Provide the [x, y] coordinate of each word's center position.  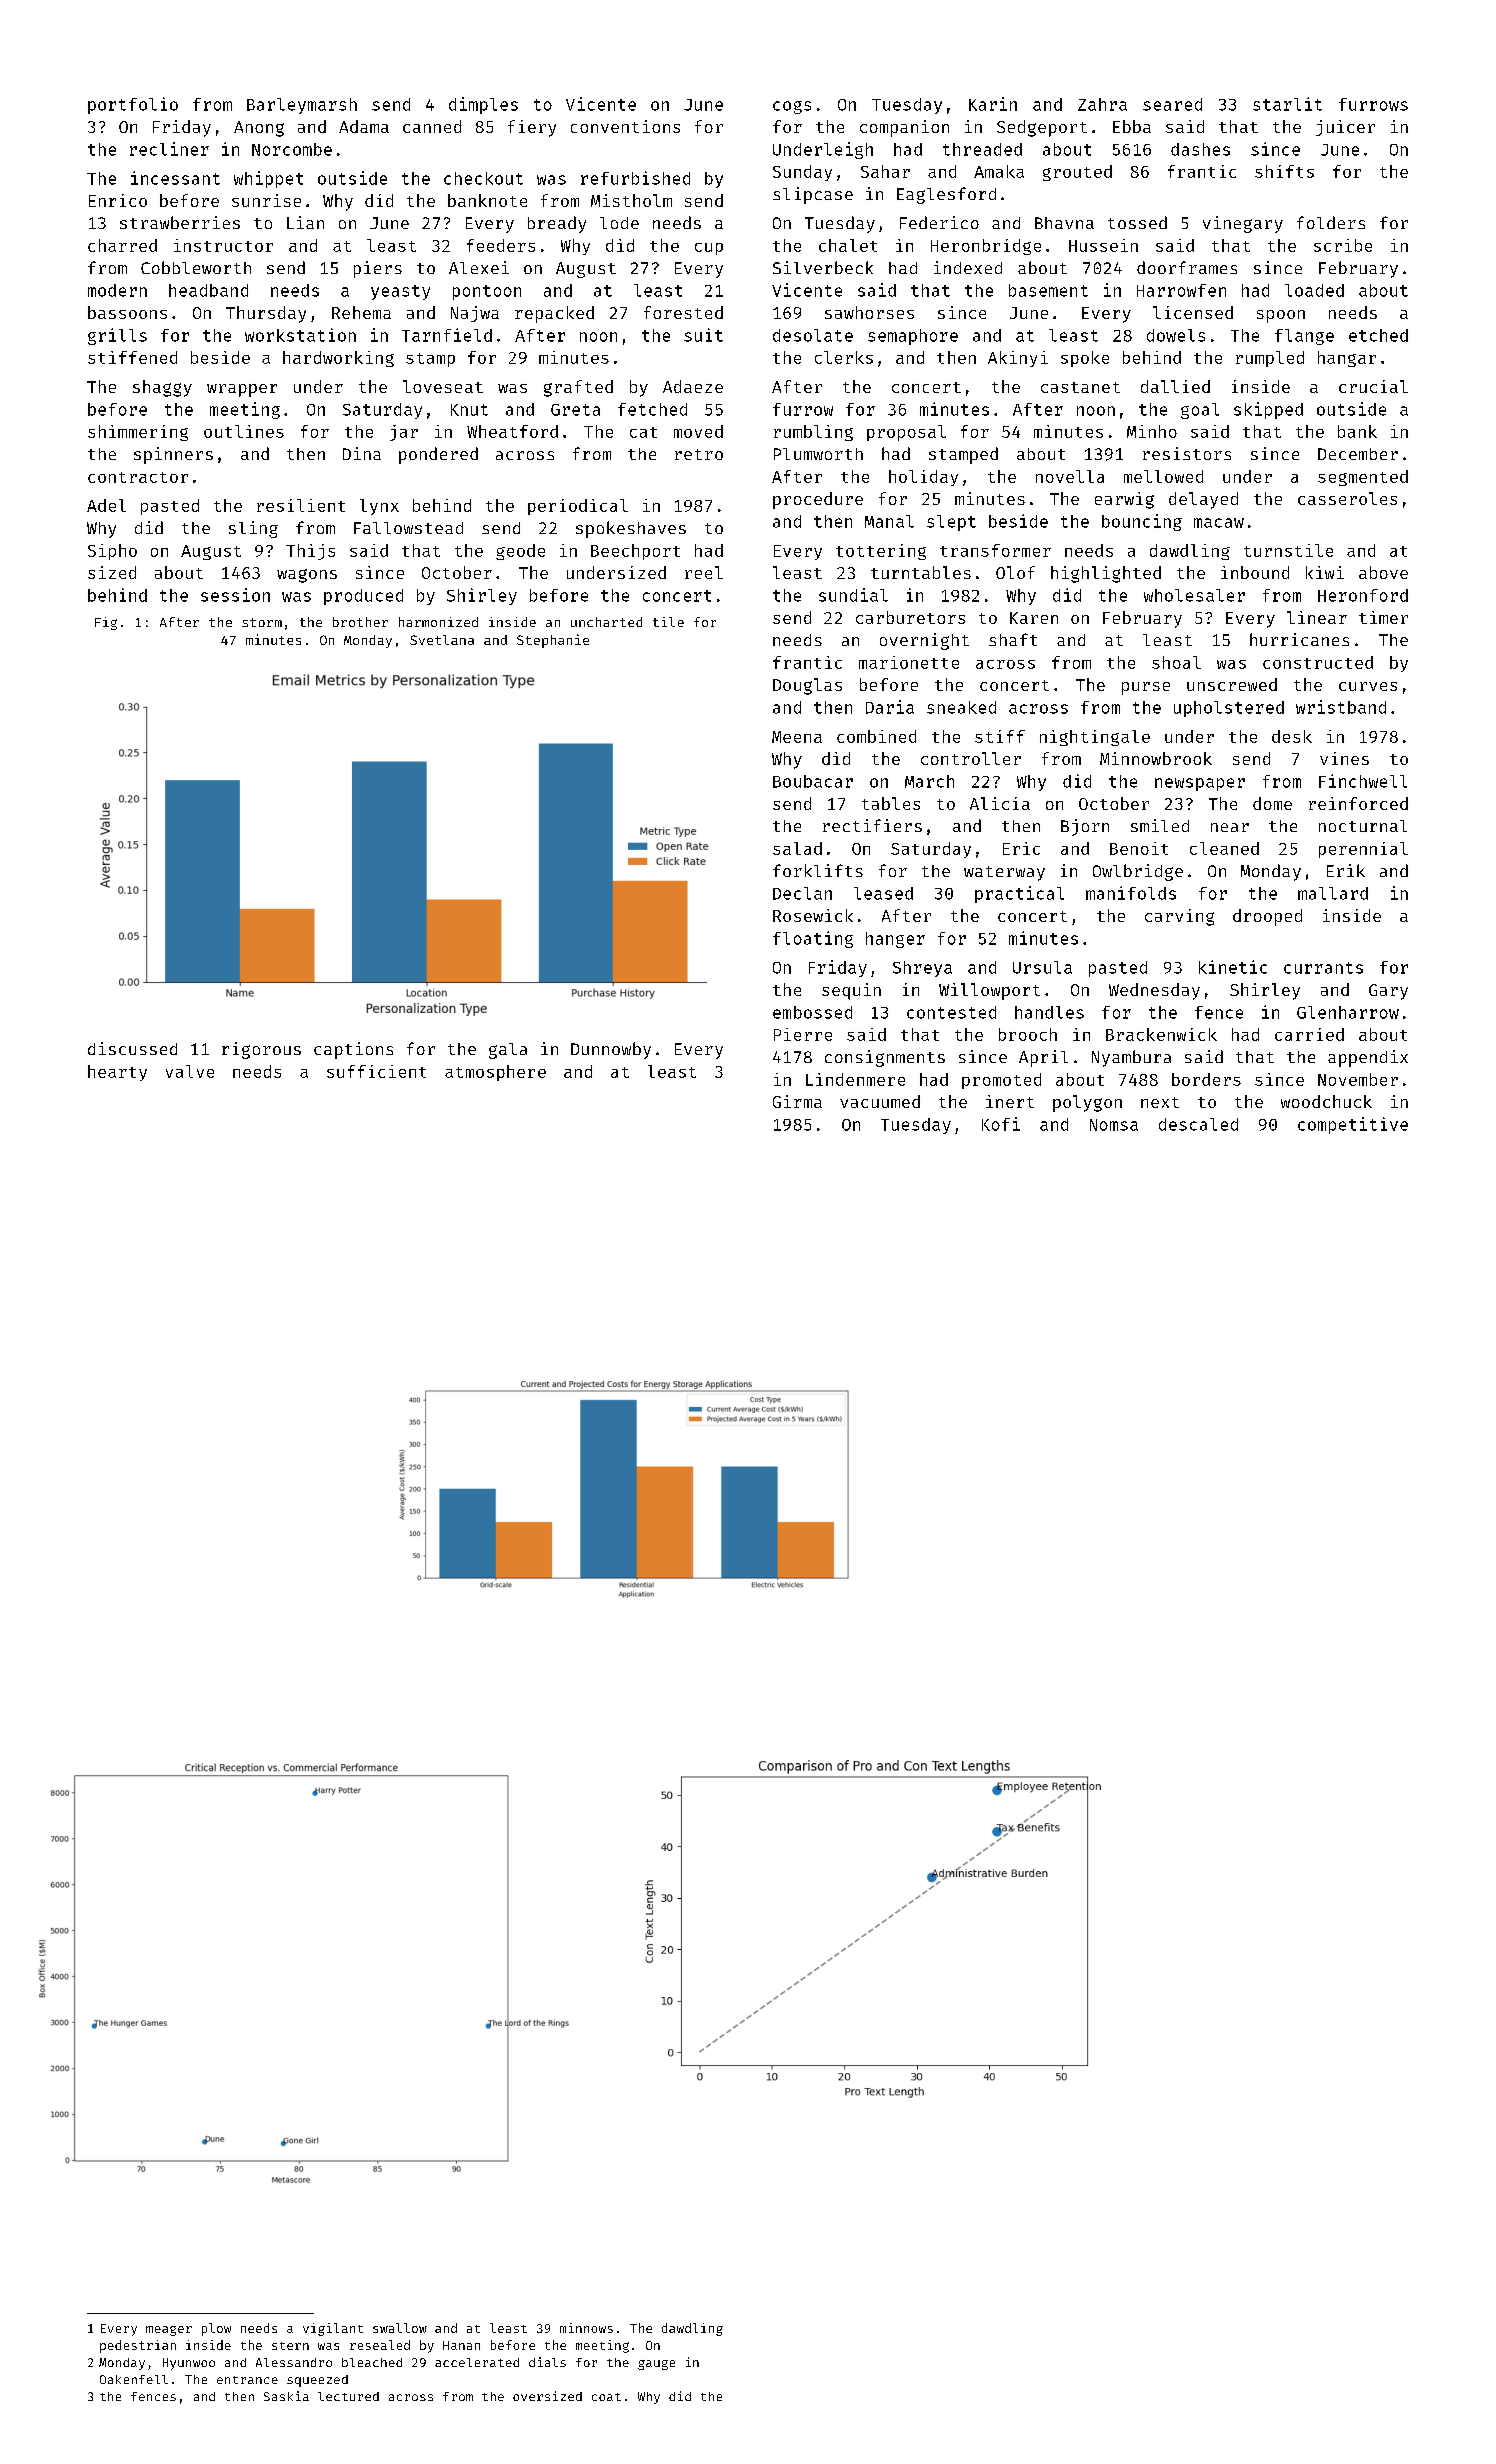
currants [1323, 968]
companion [904, 128]
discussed [132, 1048]
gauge [656, 2365]
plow [216, 2329]
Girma [797, 1101]
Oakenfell [134, 2379]
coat [606, 2397]
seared [1172, 104]
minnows [586, 2328]
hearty [117, 1073]
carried [1309, 1034]
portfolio [133, 105]
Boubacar [813, 781]
